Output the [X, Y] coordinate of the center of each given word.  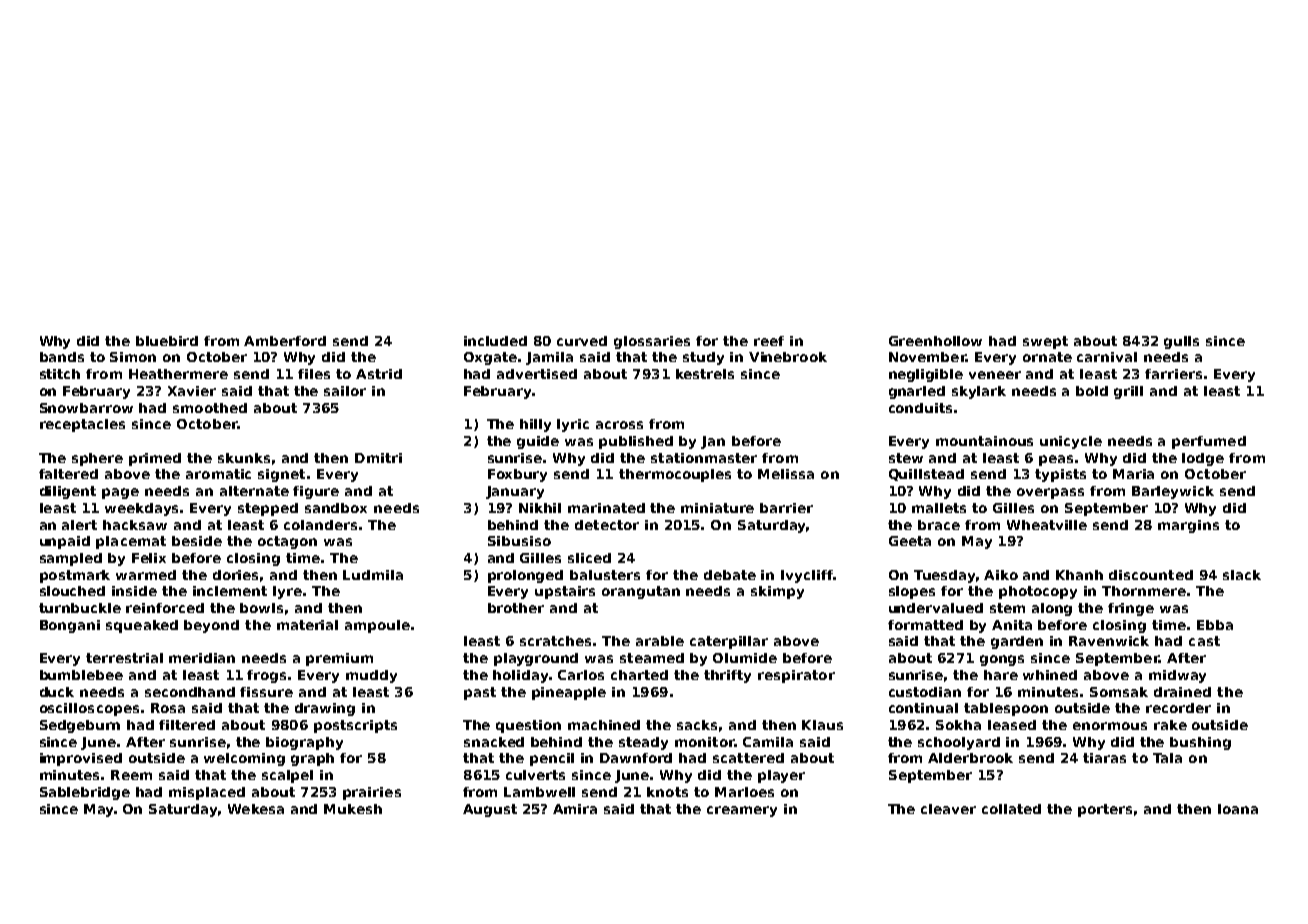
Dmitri [378, 458]
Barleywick [1173, 492]
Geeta [910, 541]
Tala [1167, 758]
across [619, 425]
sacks [697, 725]
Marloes [744, 792]
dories [235, 575]
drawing [325, 709]
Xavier [192, 391]
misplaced [207, 793]
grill [1128, 392]
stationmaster [704, 458]
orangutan [641, 592]
